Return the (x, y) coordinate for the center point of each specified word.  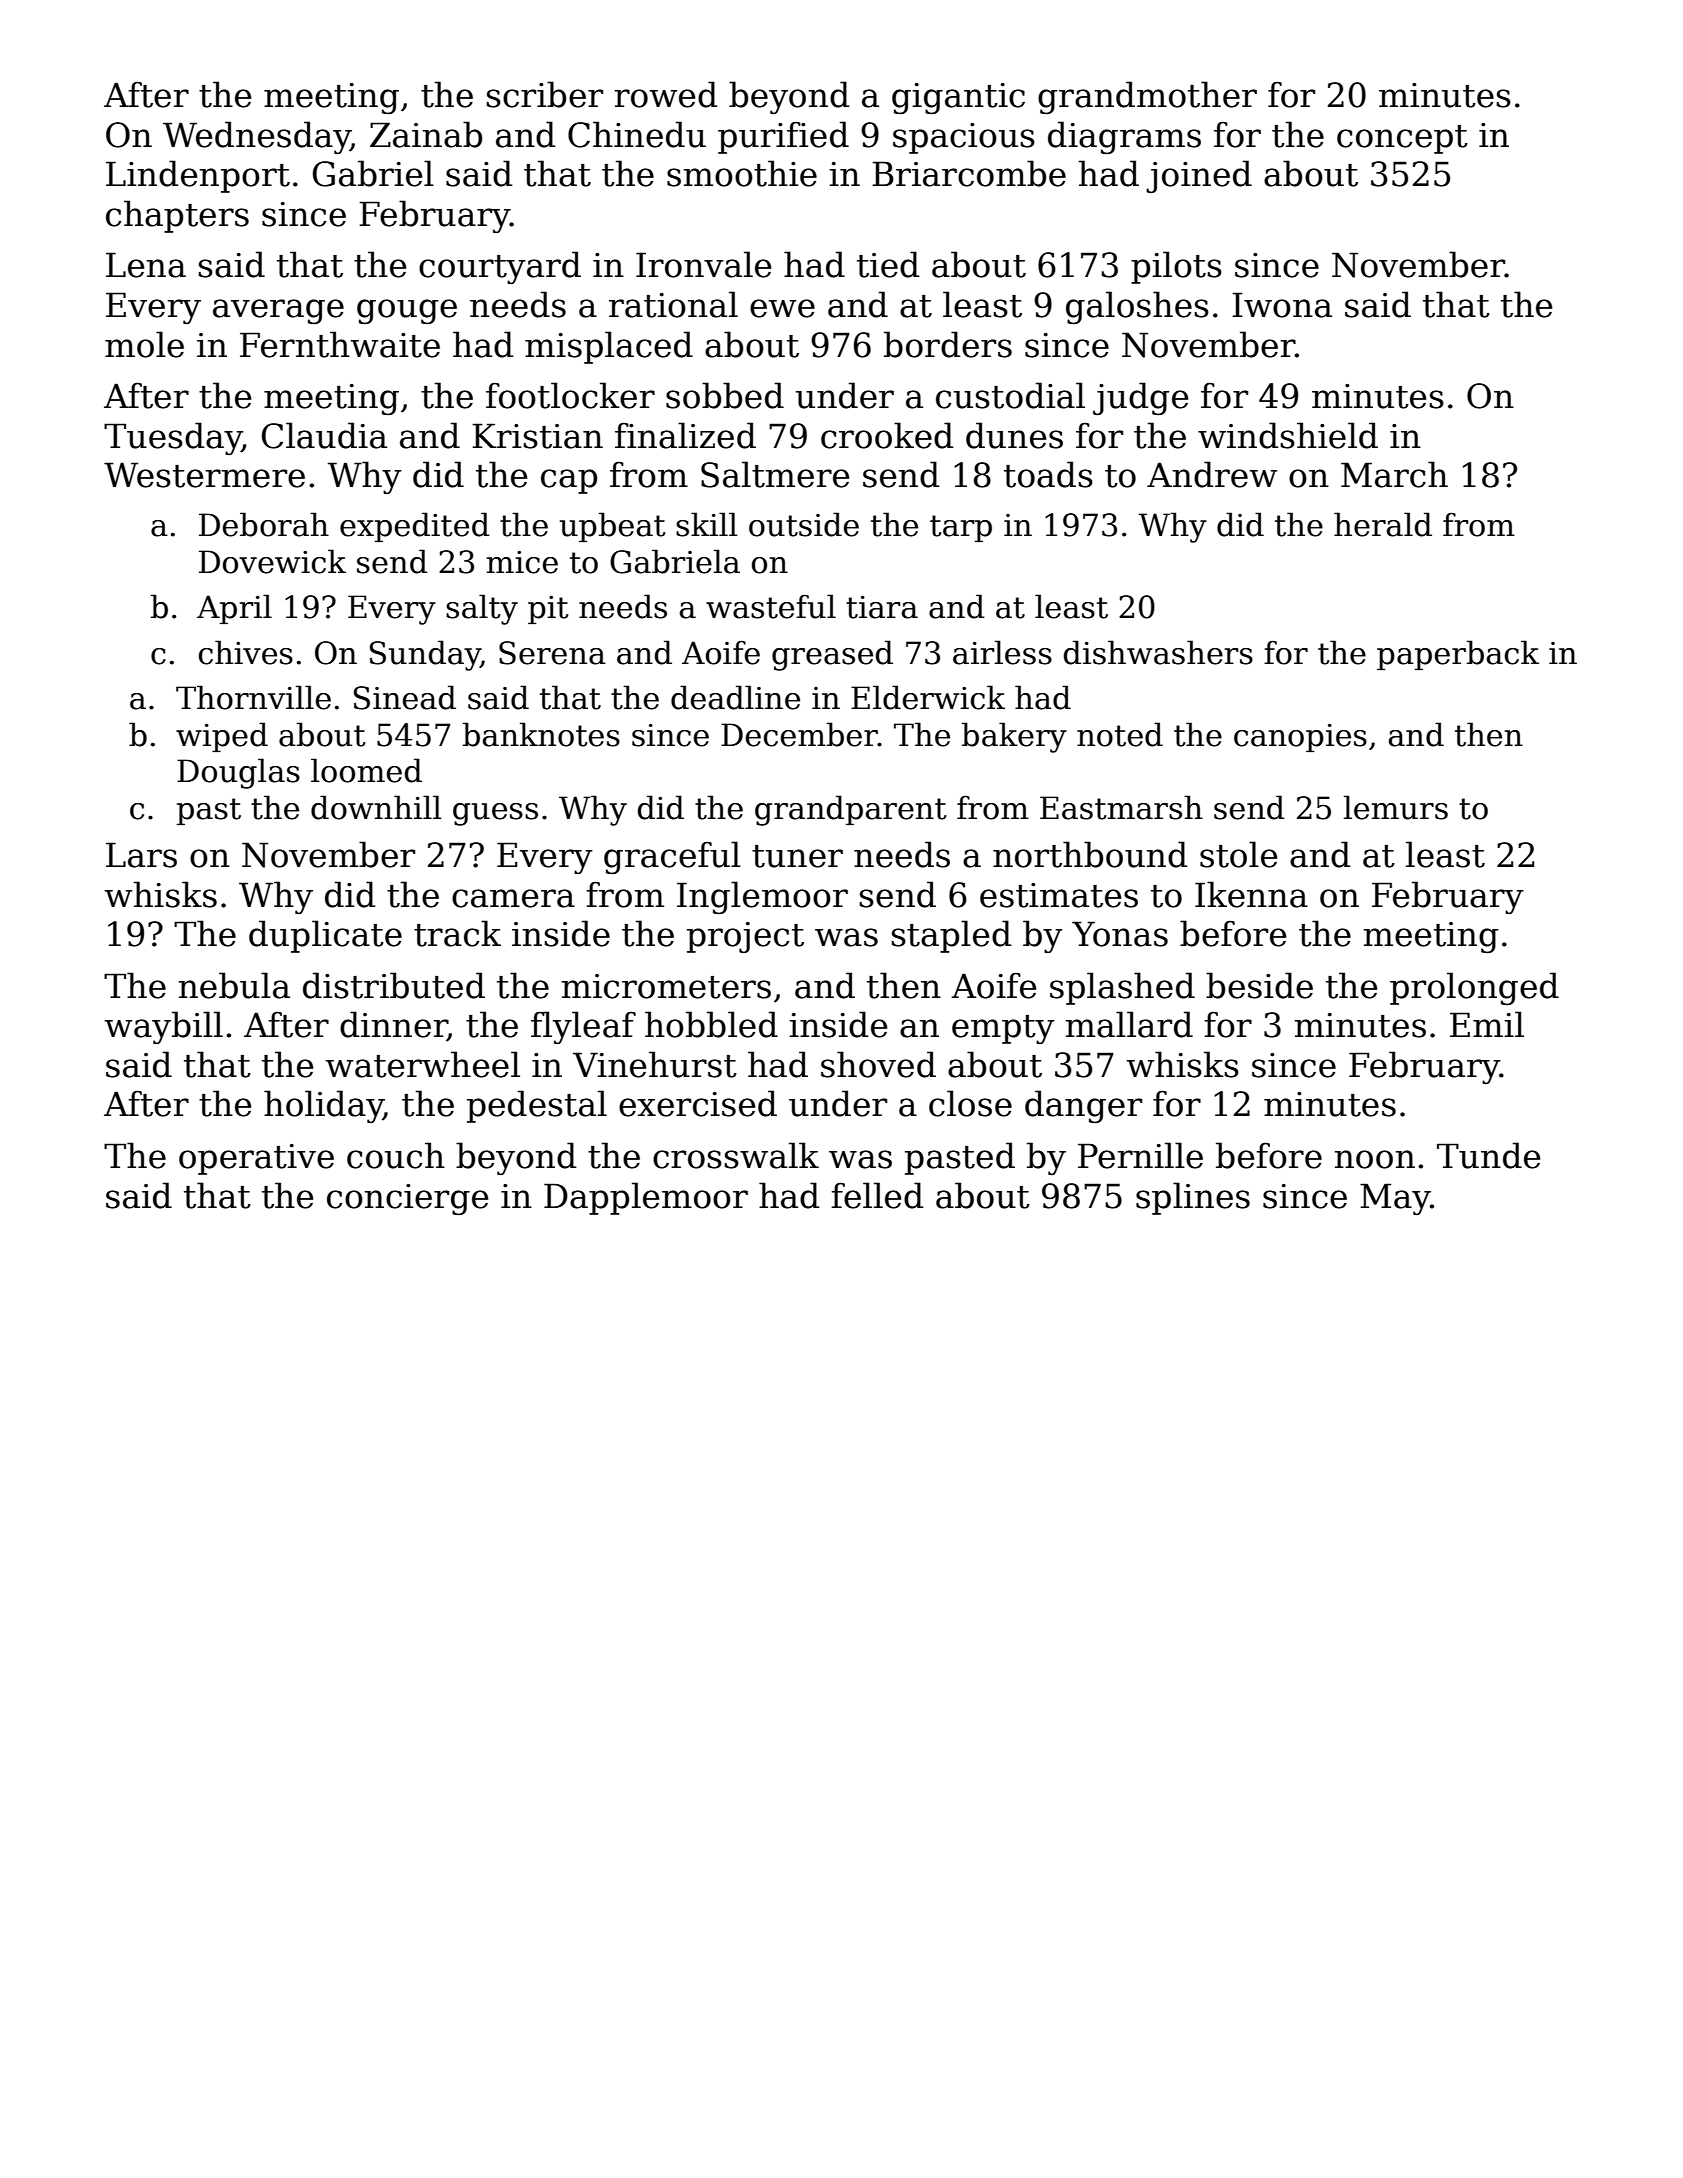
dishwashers (1158, 652)
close (970, 1103)
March (1394, 474)
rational (673, 304)
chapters (177, 216)
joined (1199, 176)
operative (256, 1159)
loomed (366, 770)
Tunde (1489, 1155)
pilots (1176, 267)
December (799, 734)
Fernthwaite (340, 344)
